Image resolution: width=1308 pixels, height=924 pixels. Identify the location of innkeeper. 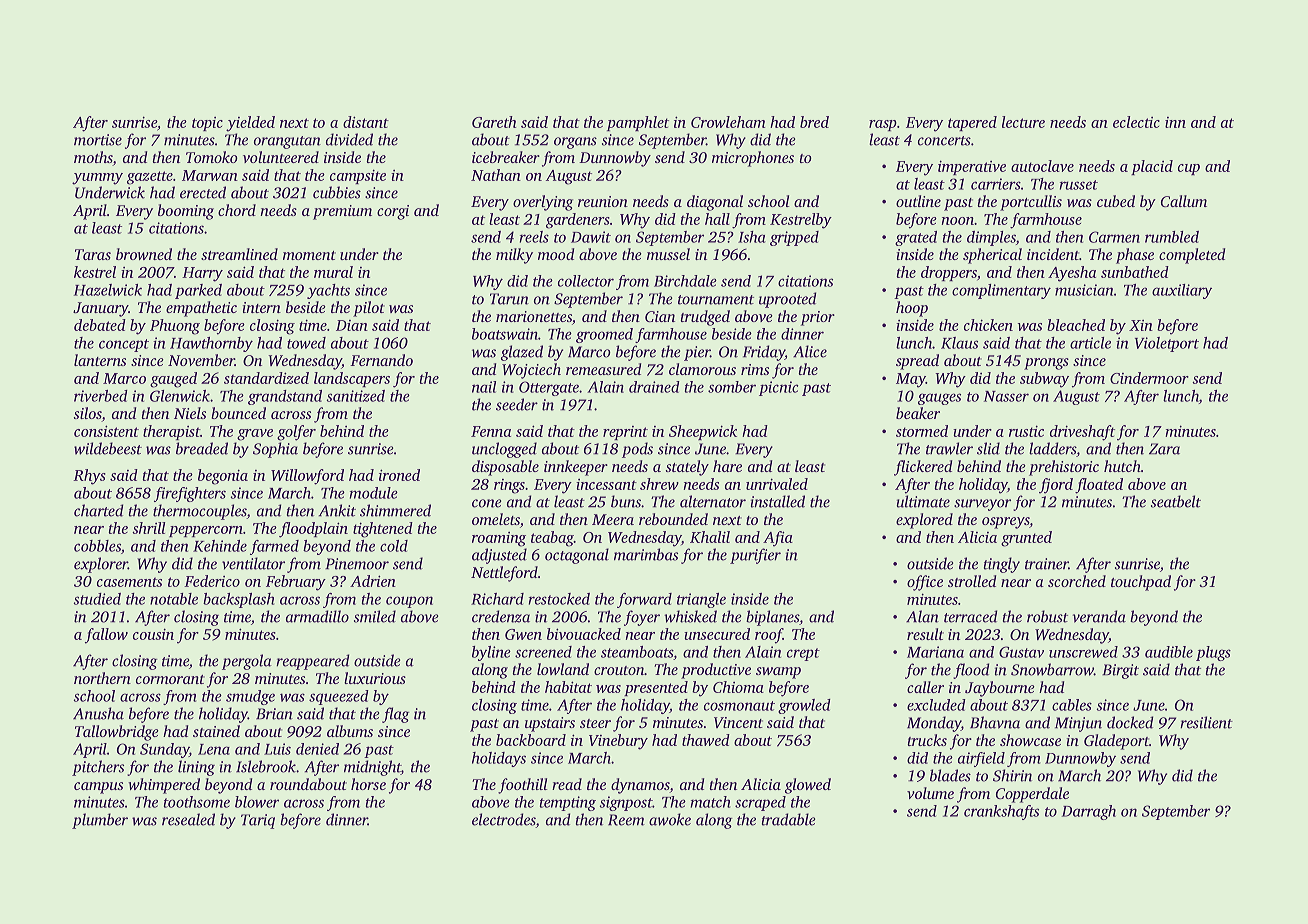
(576, 468).
